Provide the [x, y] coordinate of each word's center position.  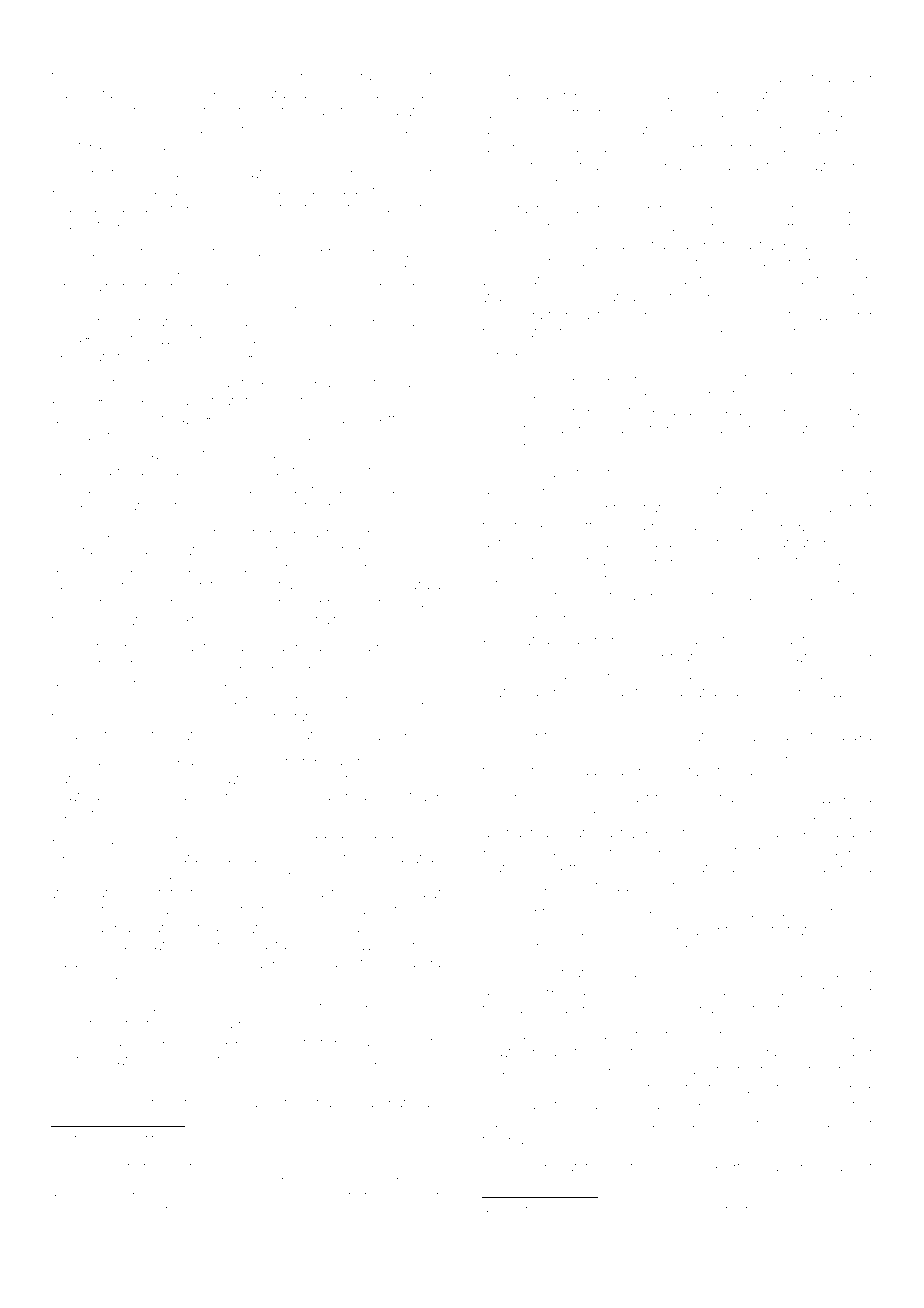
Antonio [80, 1138]
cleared [75, 735]
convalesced [192, 568]
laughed [210, 323]
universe [511, 656]
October [170, 93]
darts [788, 736]
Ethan [821, 77]
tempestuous [525, 772]
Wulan [851, 691]
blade [237, 893]
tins [810, 376]
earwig [530, 334]
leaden [506, 886]
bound [545, 95]
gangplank [819, 852]
